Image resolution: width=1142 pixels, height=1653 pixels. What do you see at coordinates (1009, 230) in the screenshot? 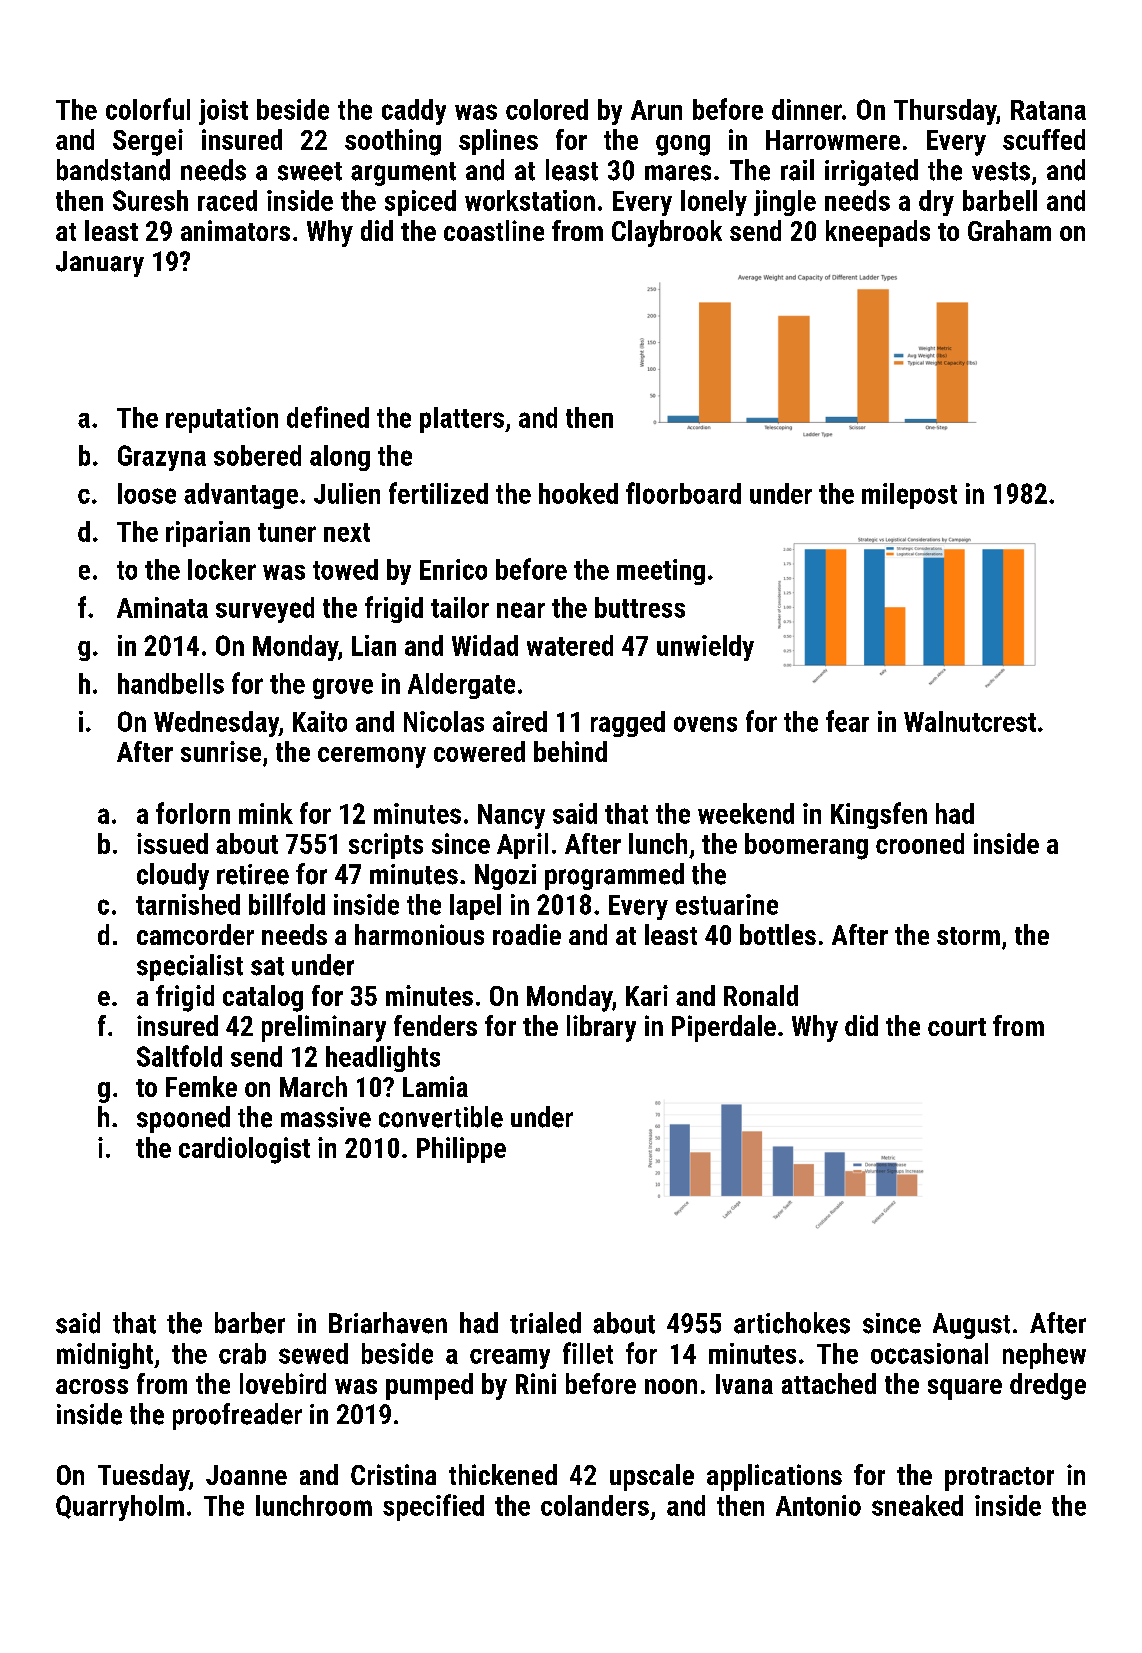
I see `Graham` at bounding box center [1009, 230].
